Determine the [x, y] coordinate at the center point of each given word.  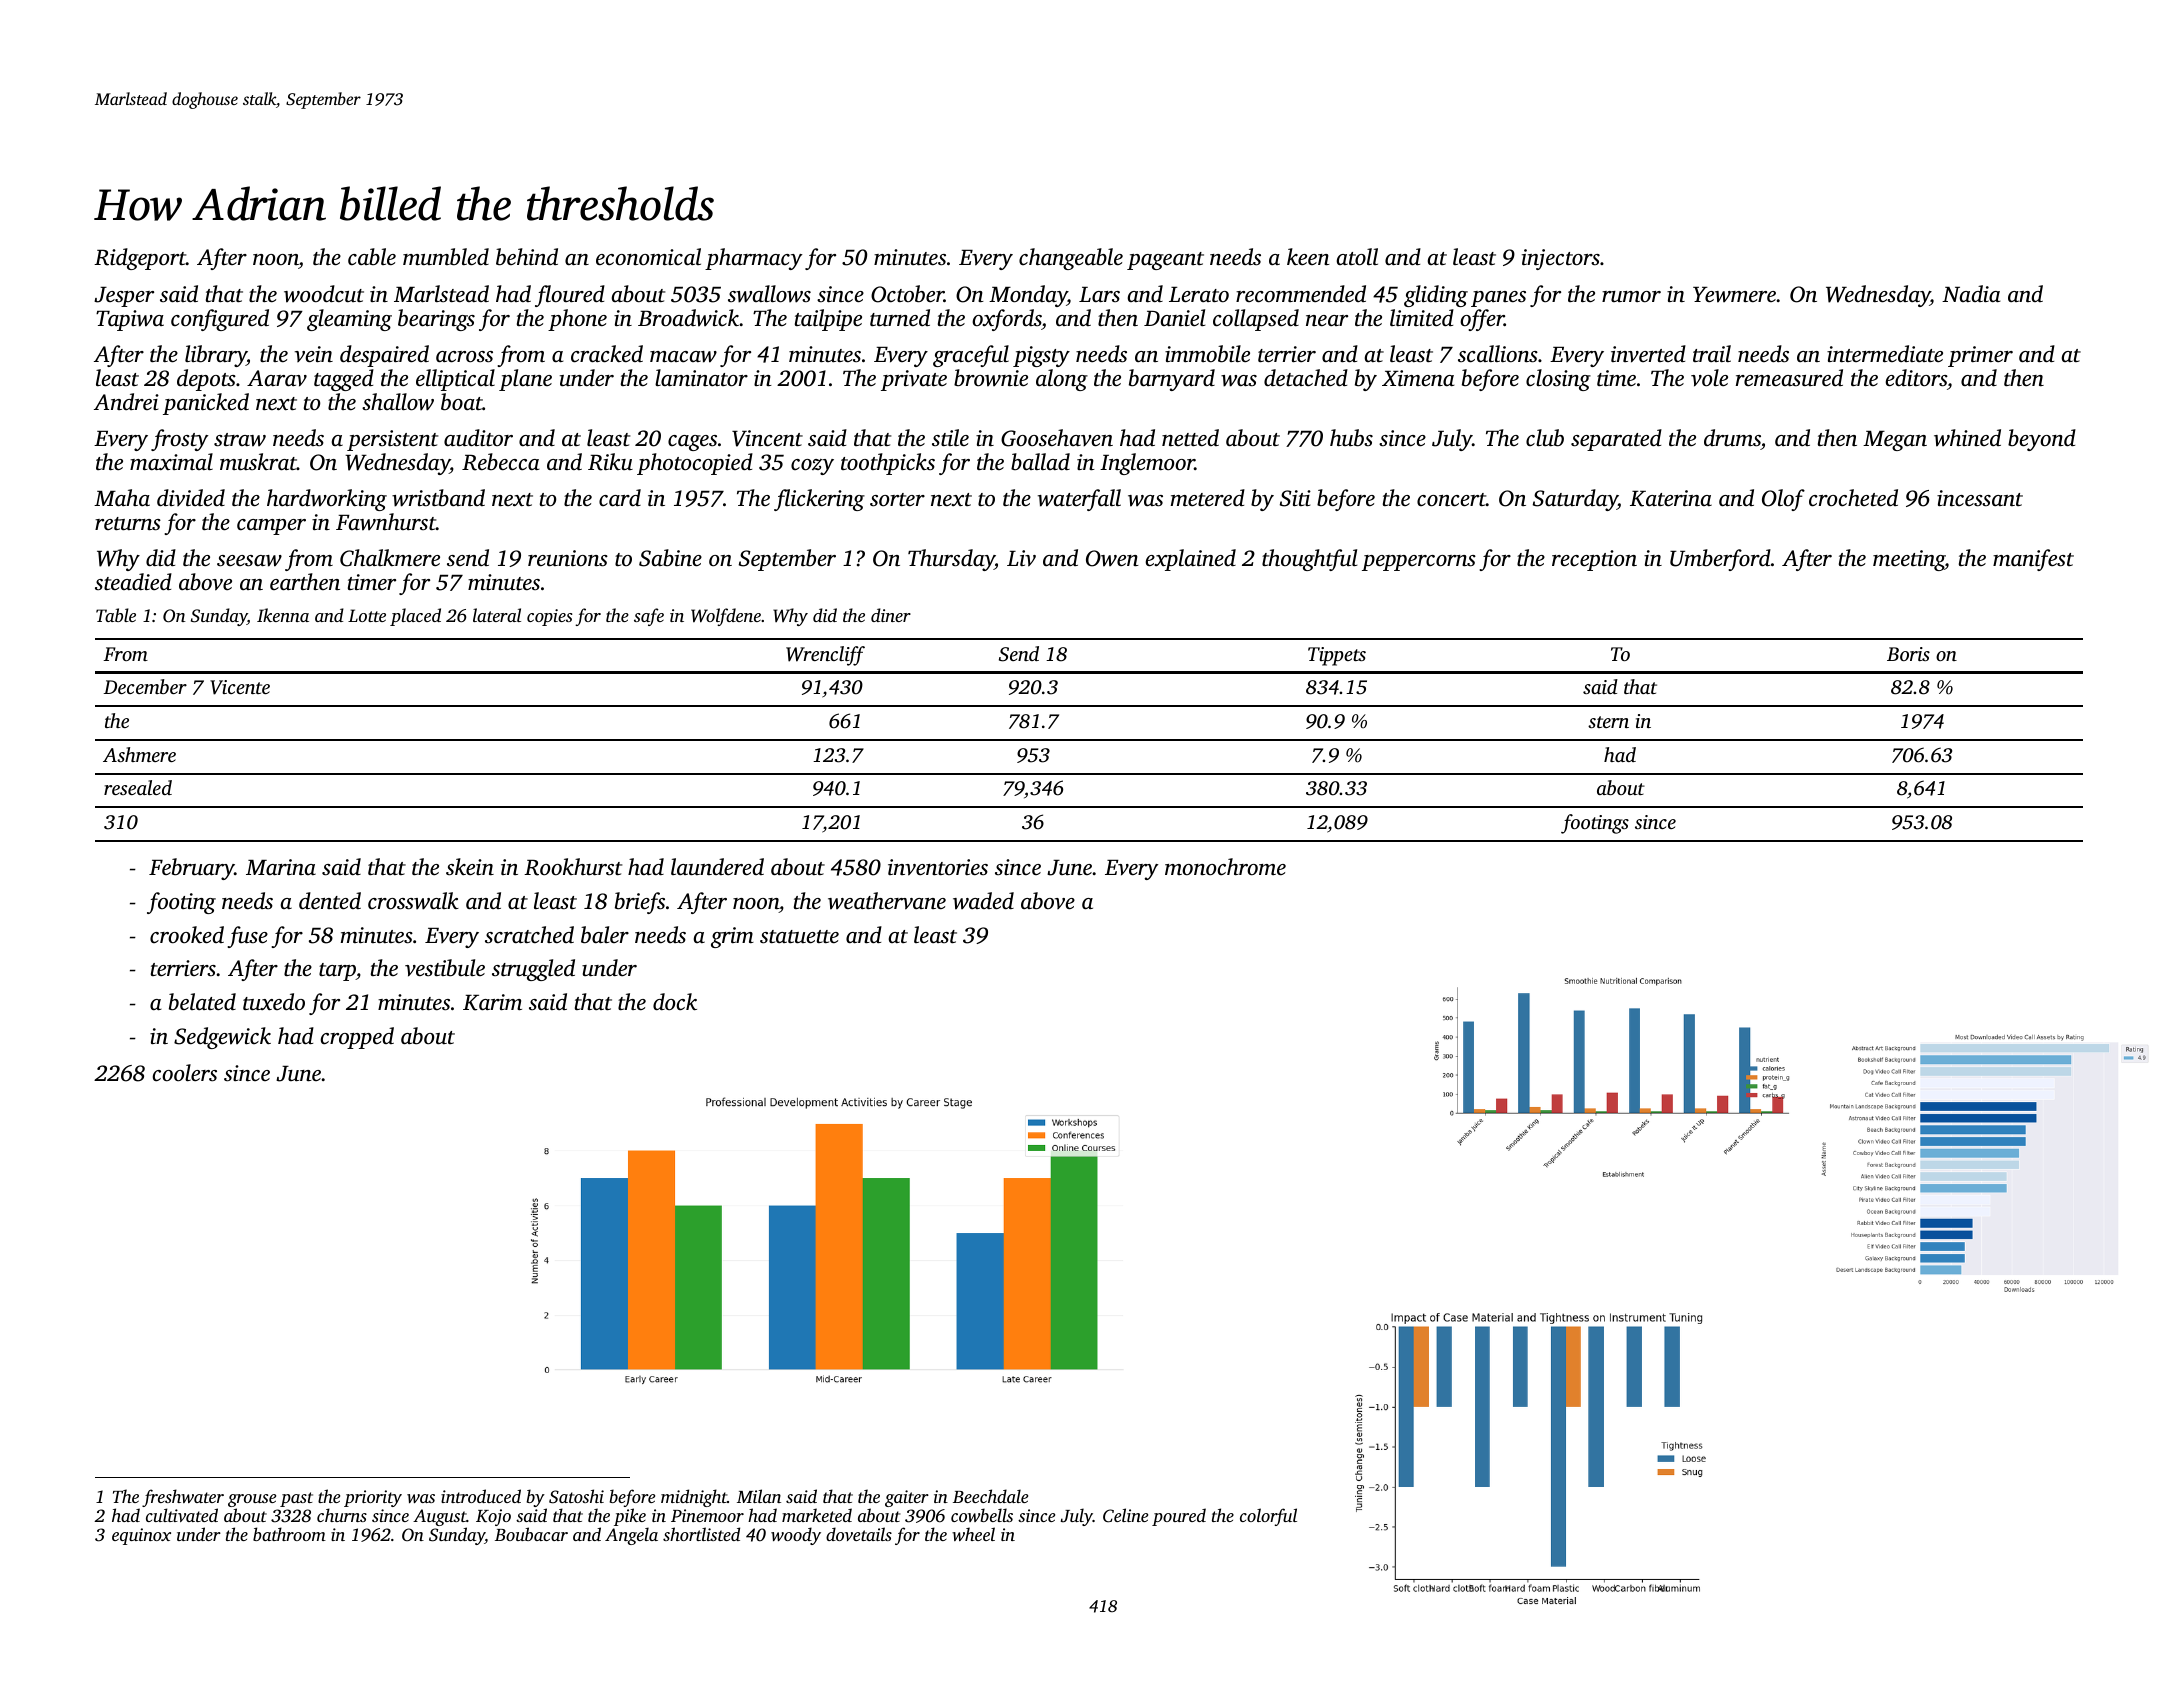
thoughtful [1309, 560]
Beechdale [990, 1496]
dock [675, 1002]
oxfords [1007, 320]
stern [1608, 722]
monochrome [1225, 867]
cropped [357, 1038]
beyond [2042, 440]
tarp [337, 972]
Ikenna [283, 615]
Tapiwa [130, 320]
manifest [2033, 560]
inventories [938, 867]
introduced [481, 1496]
